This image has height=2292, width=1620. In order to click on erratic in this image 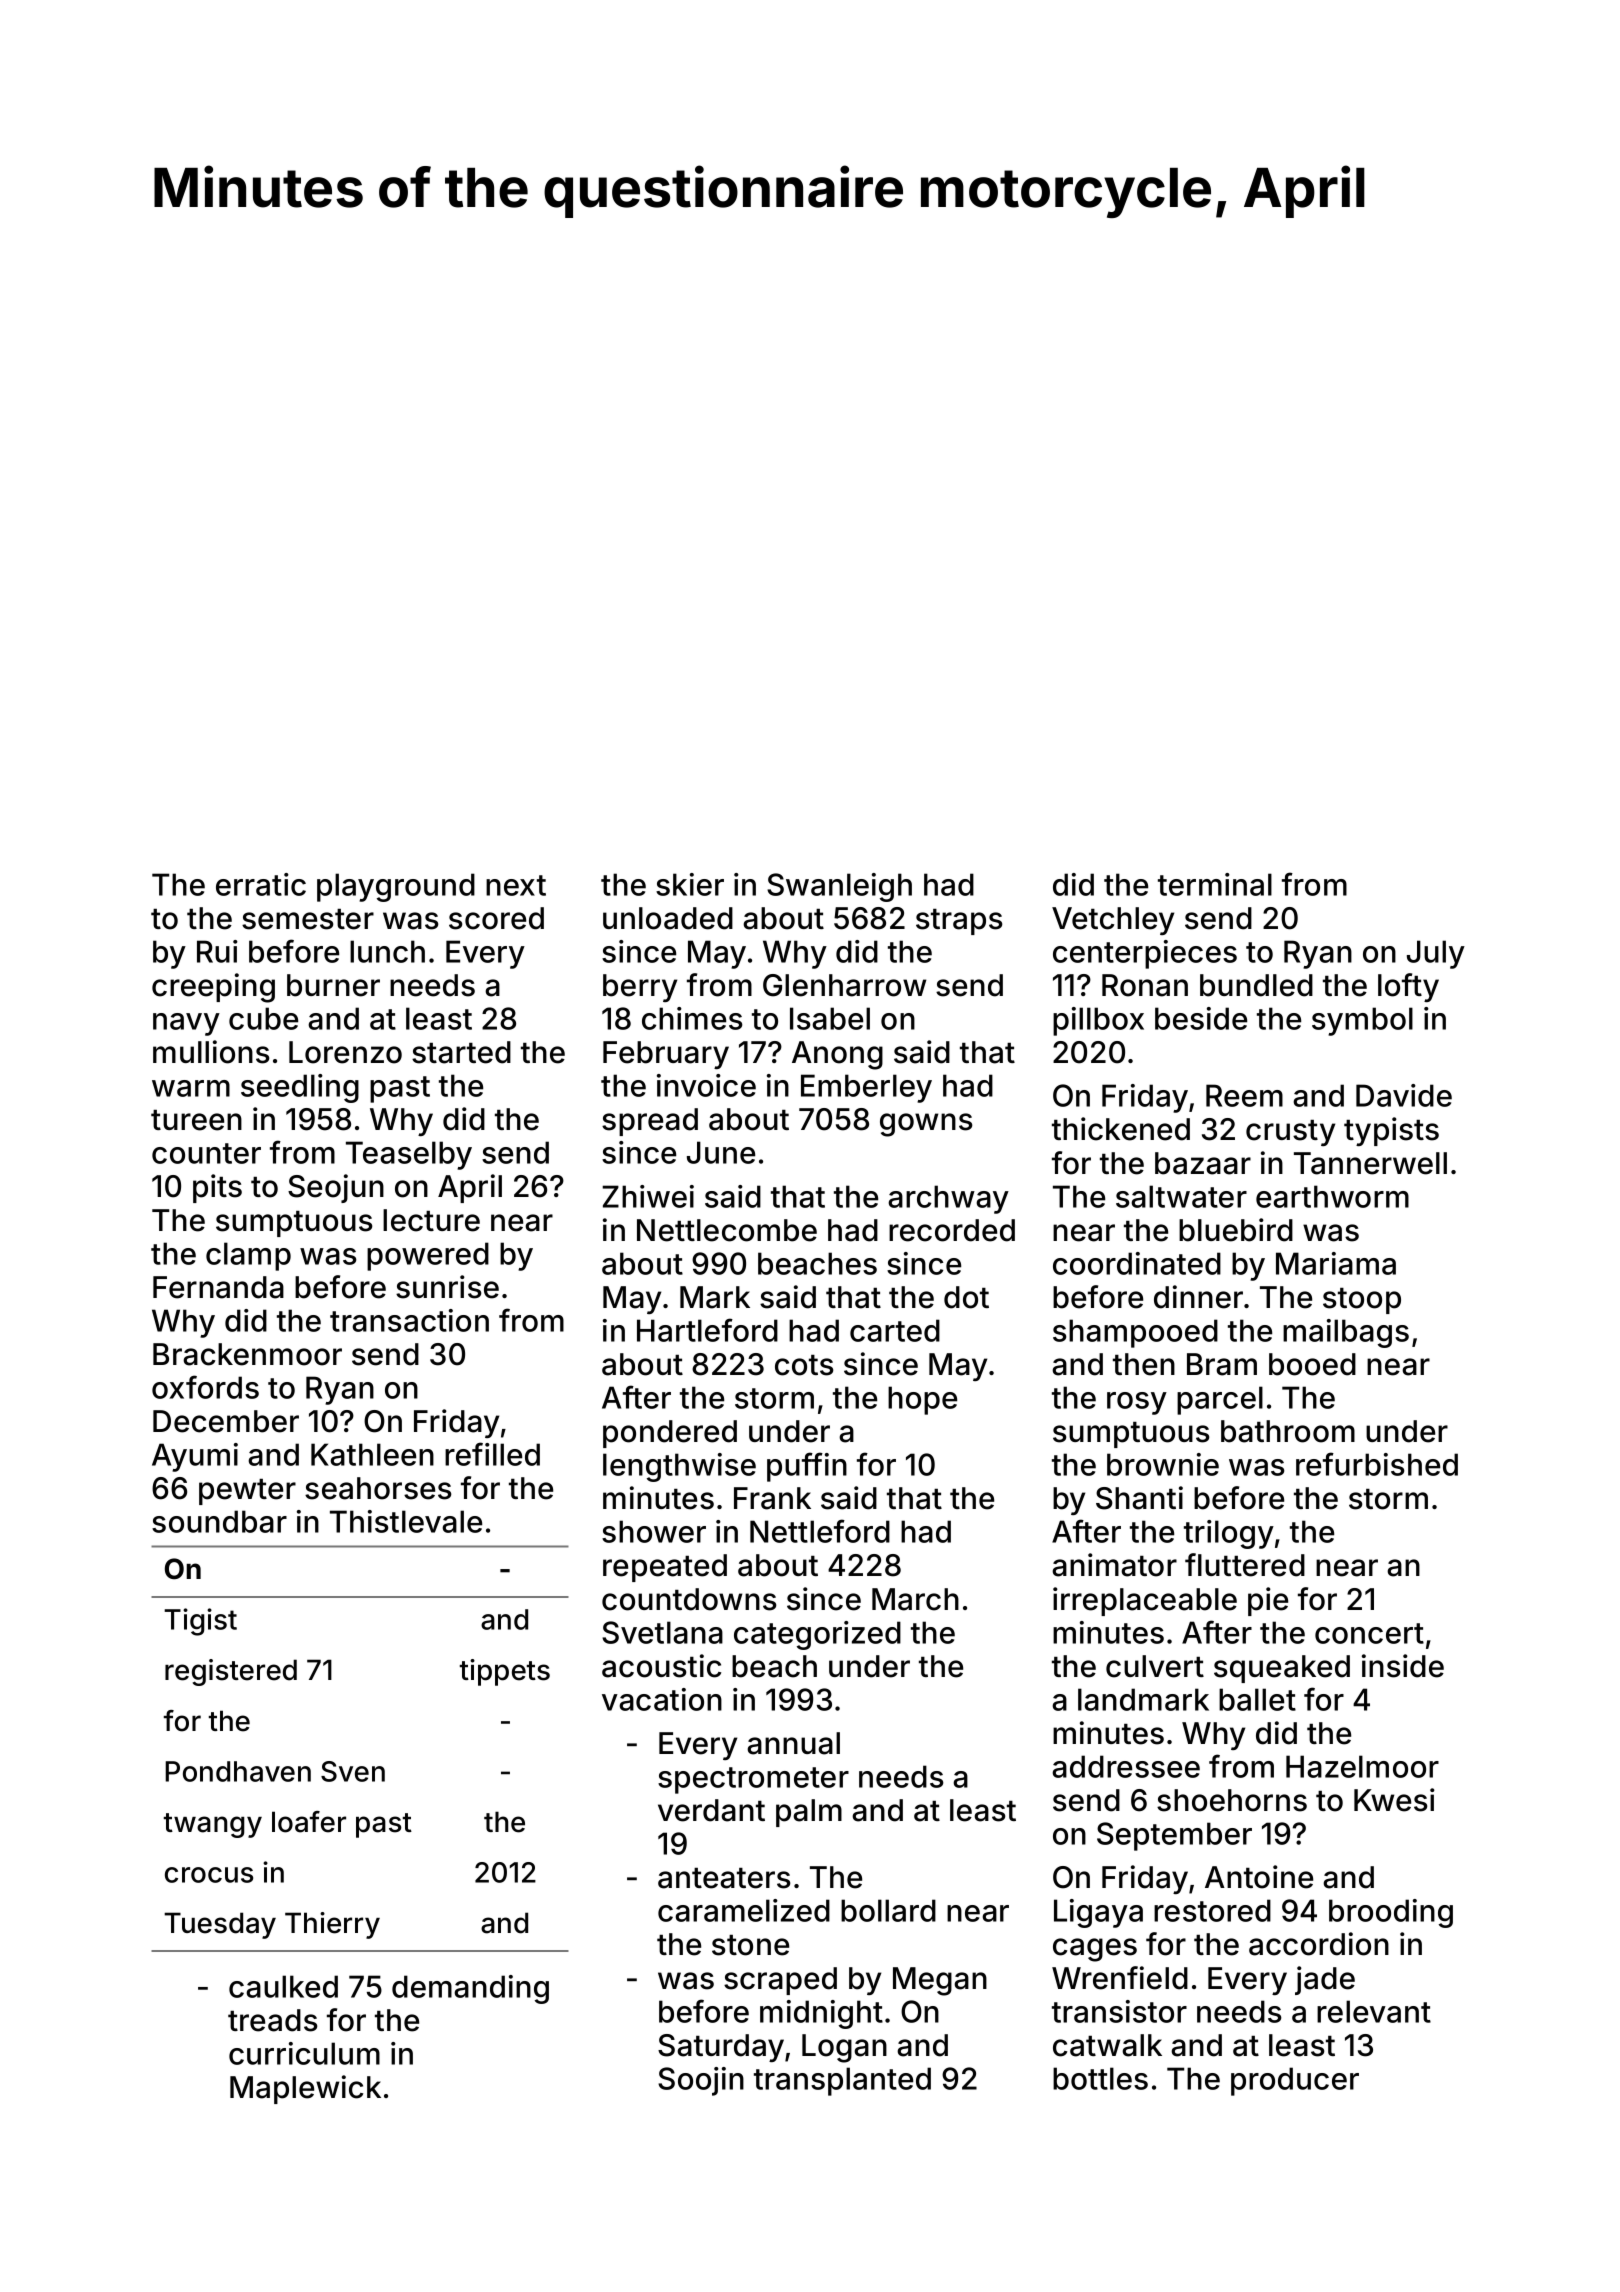, I will do `click(261, 884)`.
